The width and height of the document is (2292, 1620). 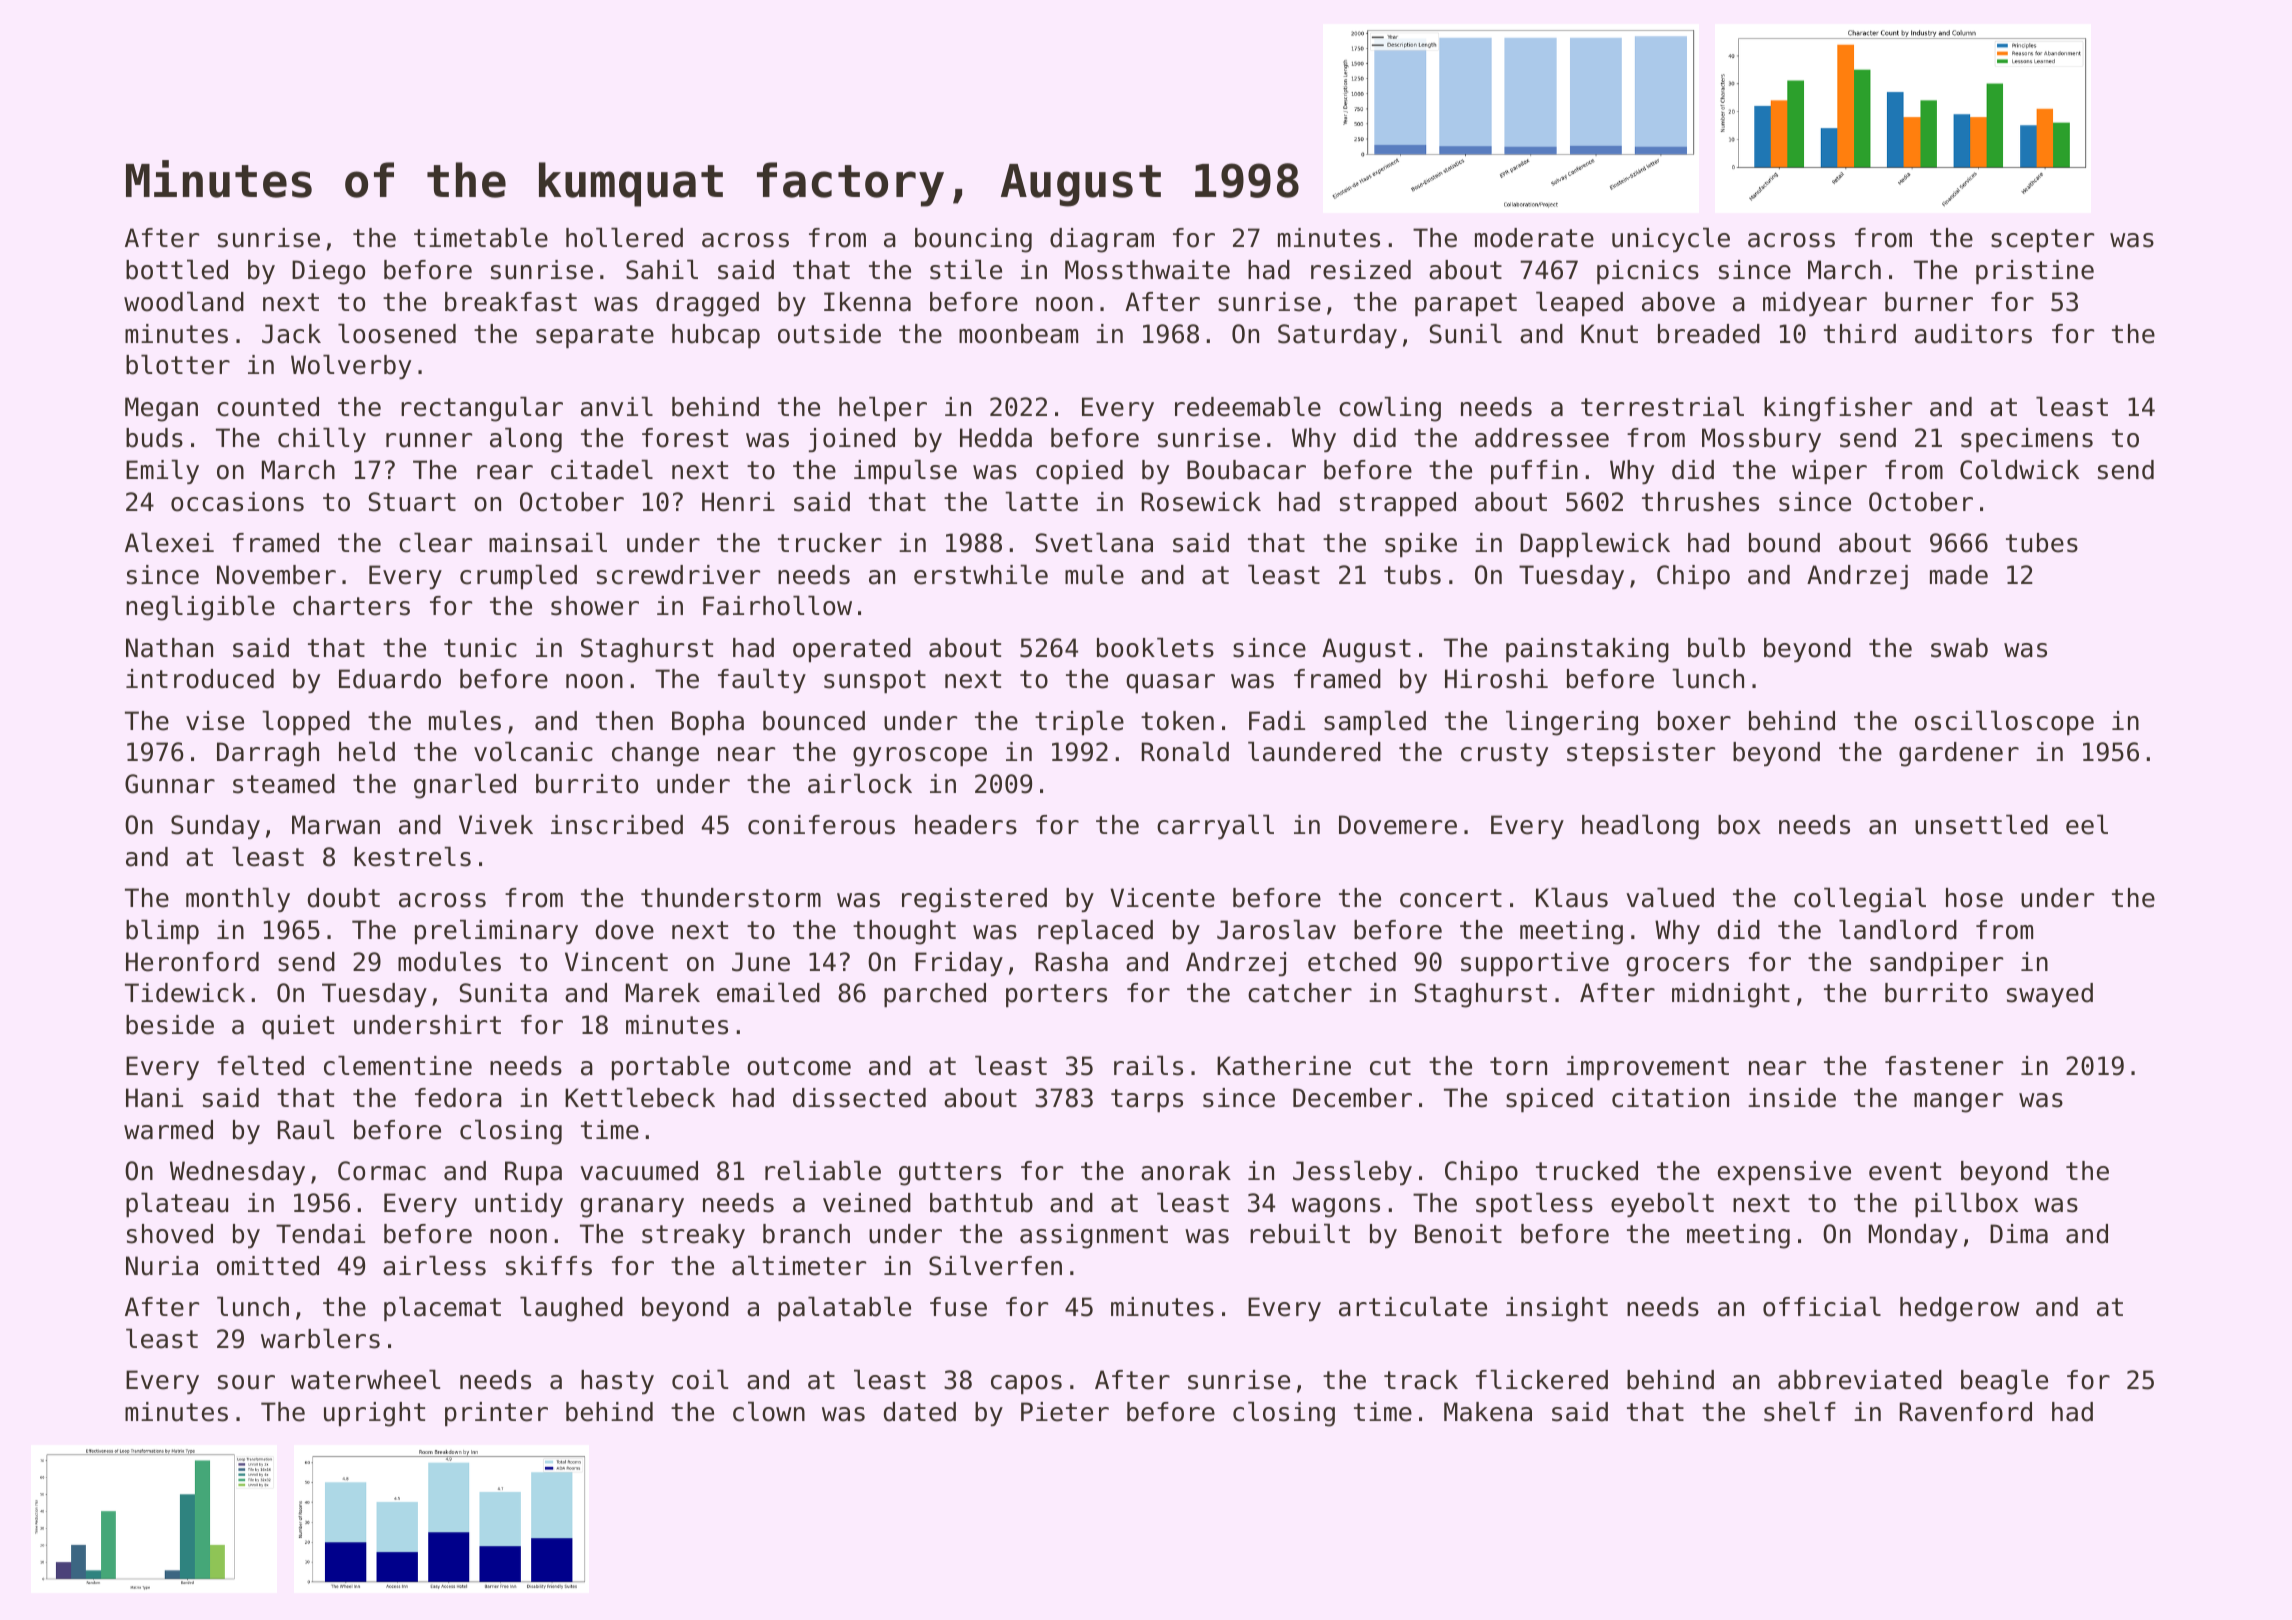 I want to click on scepter, so click(x=2042, y=240).
